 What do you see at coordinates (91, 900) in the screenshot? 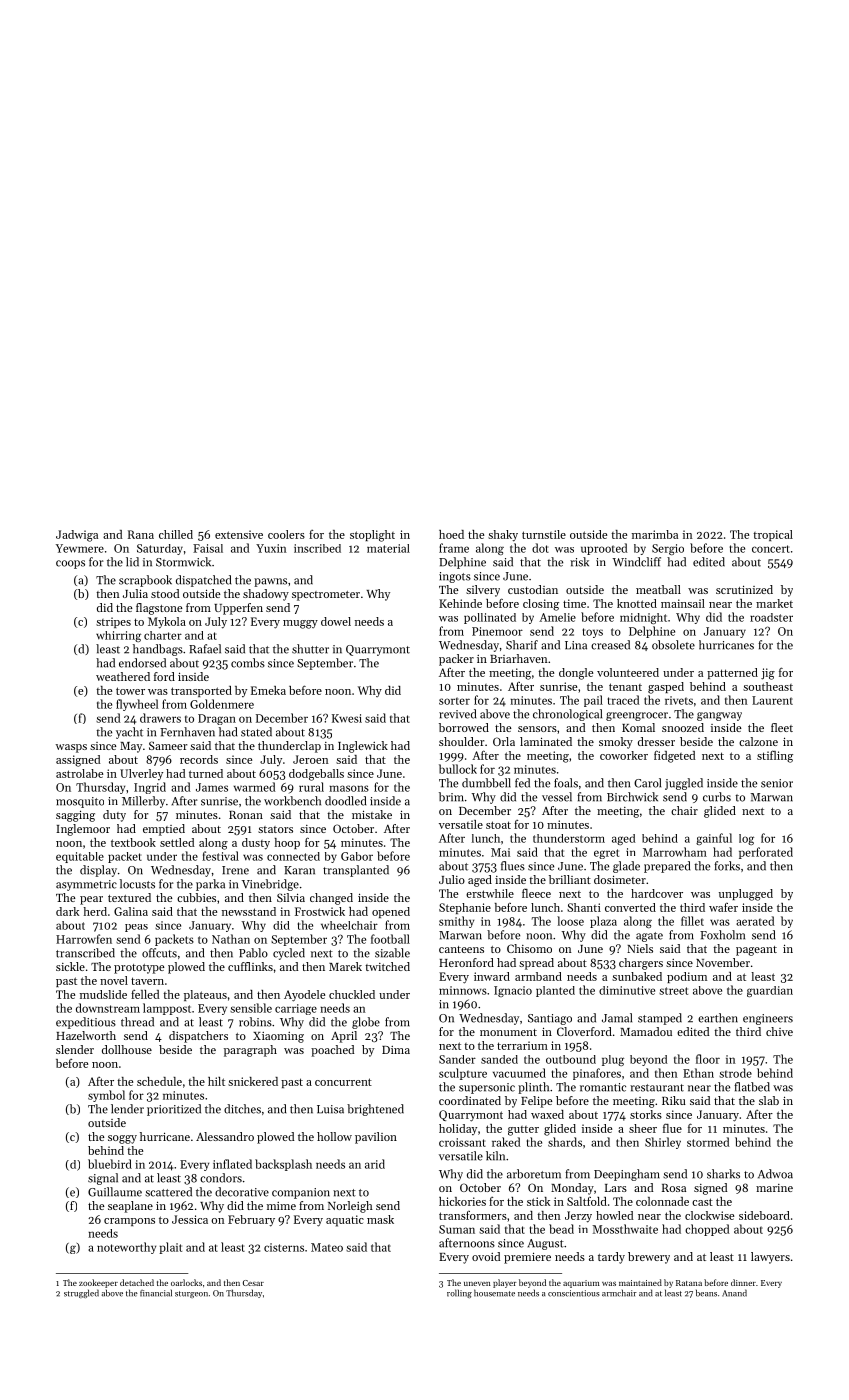
I see `pear` at bounding box center [91, 900].
